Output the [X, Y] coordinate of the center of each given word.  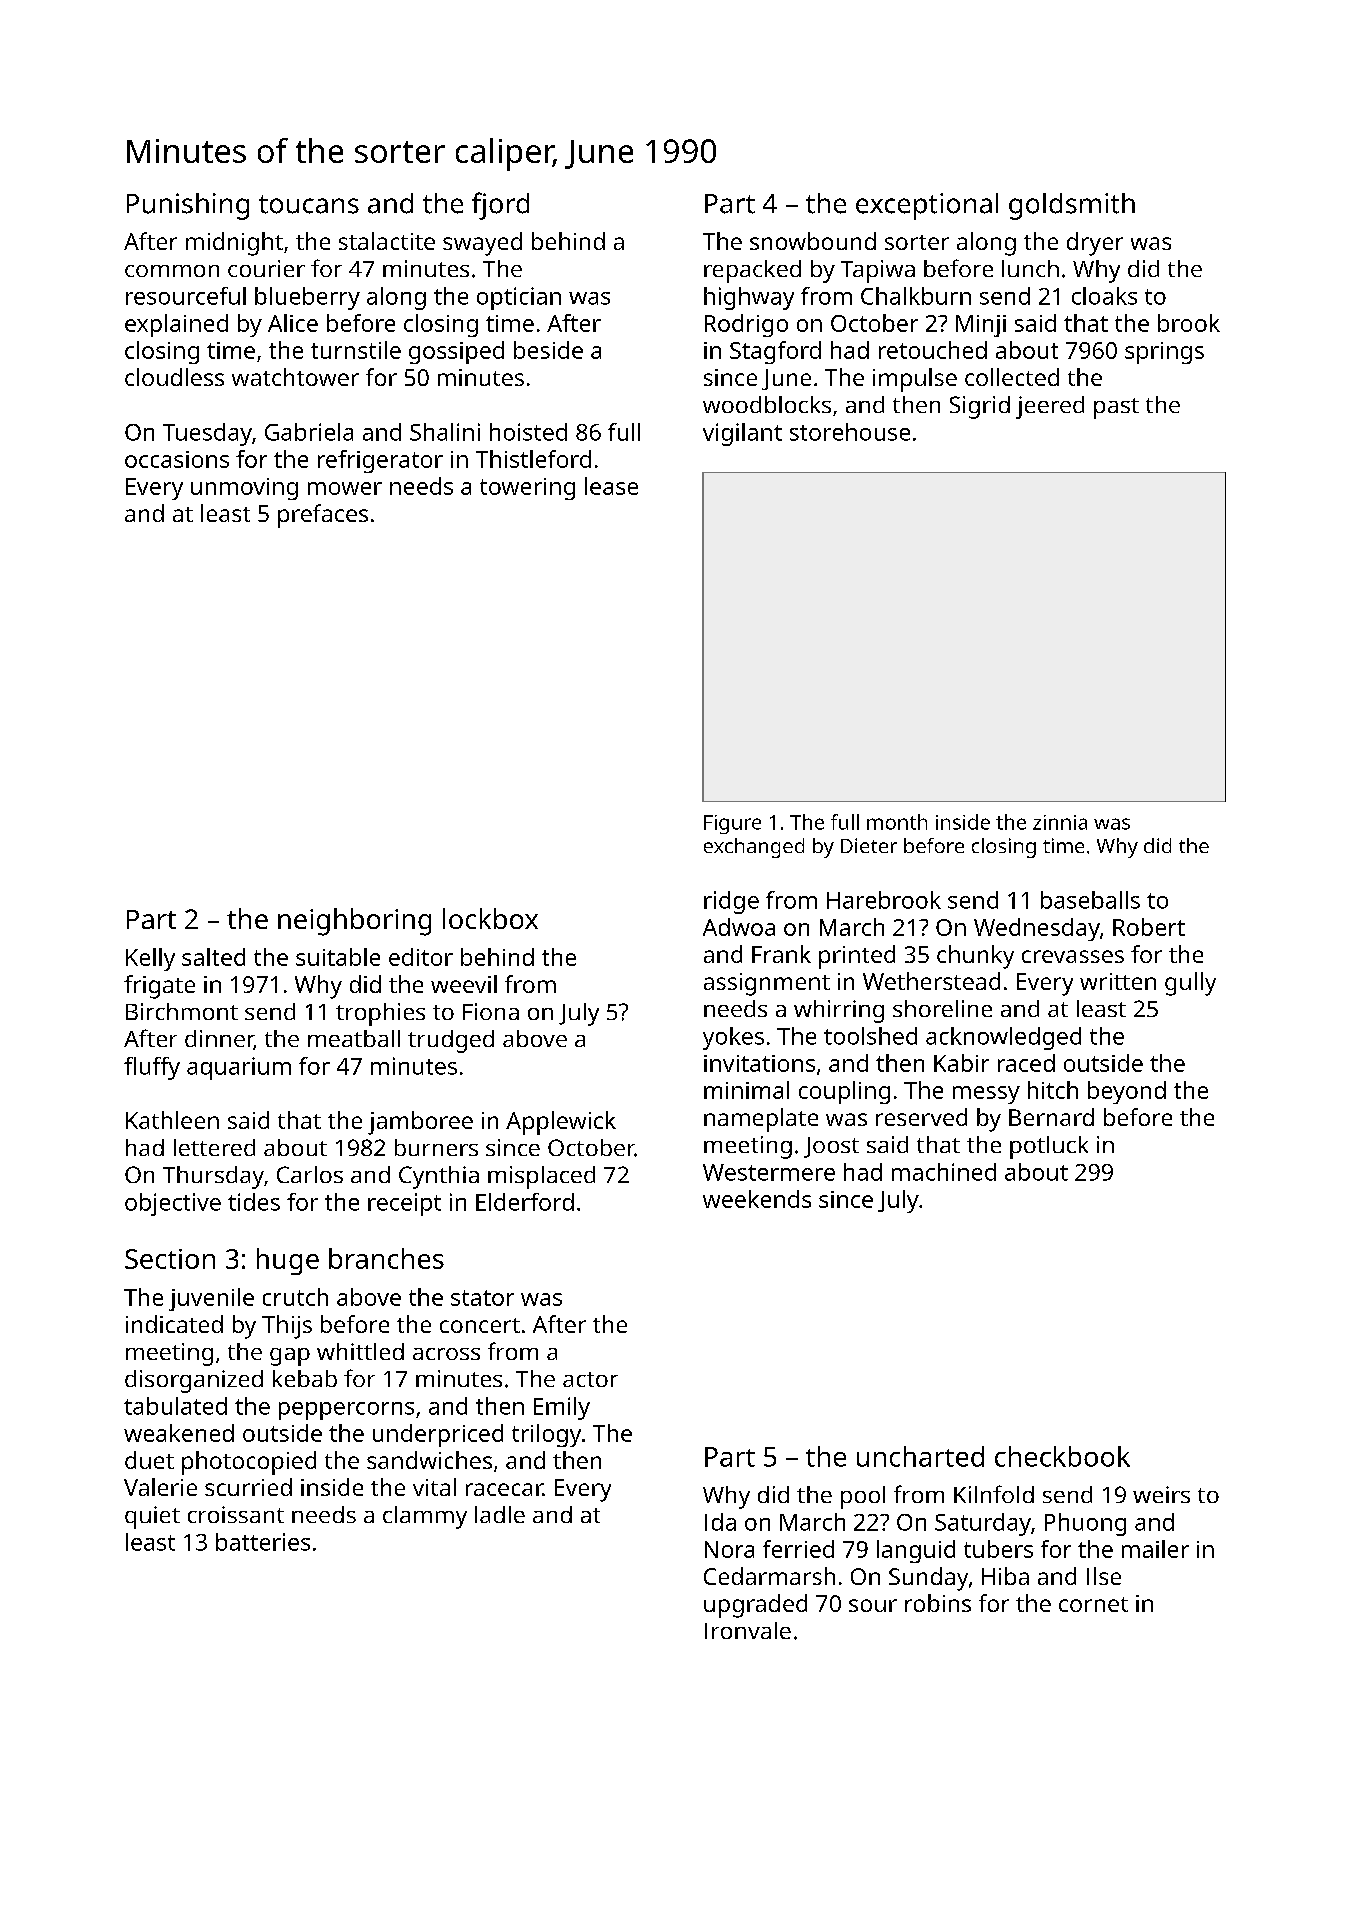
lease [611, 486]
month [897, 822]
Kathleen [172, 1120]
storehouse [850, 432]
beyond [1127, 1092]
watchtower [295, 377]
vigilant [742, 434]
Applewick [561, 1123]
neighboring [354, 922]
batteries [263, 1542]
